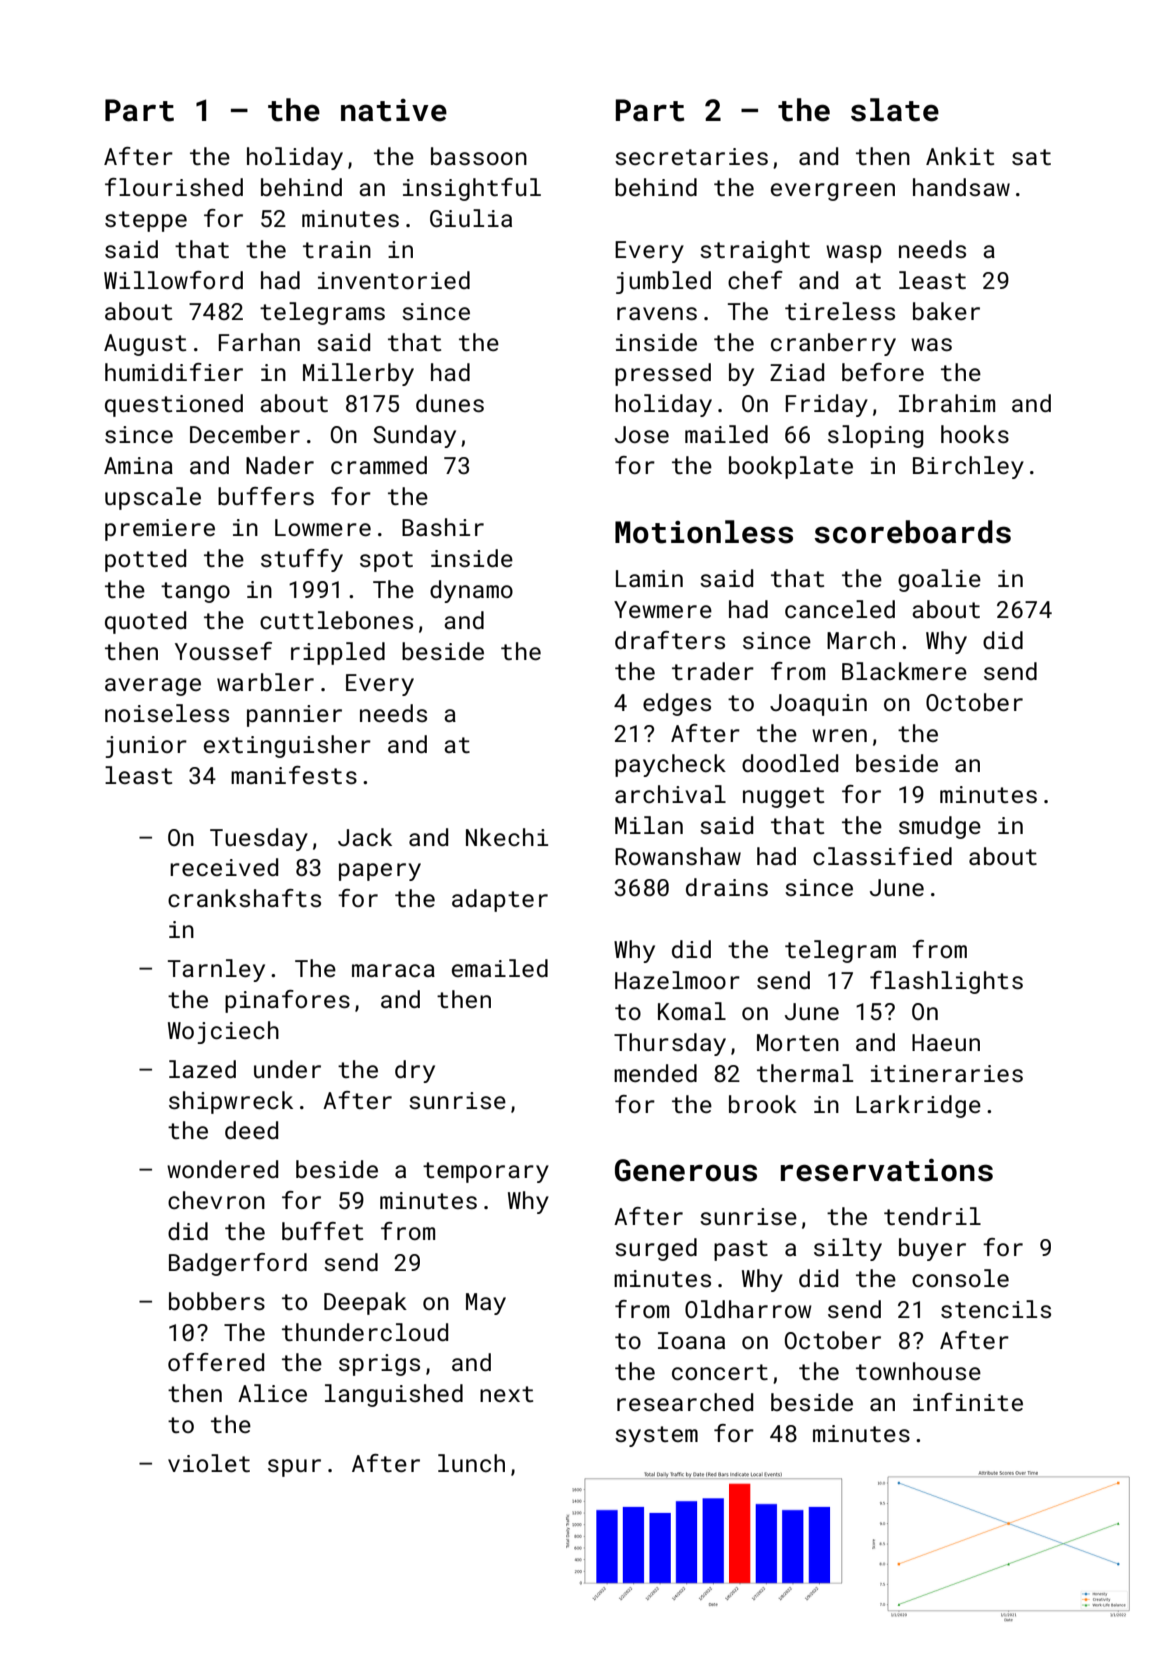 This document has height=1654, width=1165. I want to click on stencils, so click(996, 1309).
